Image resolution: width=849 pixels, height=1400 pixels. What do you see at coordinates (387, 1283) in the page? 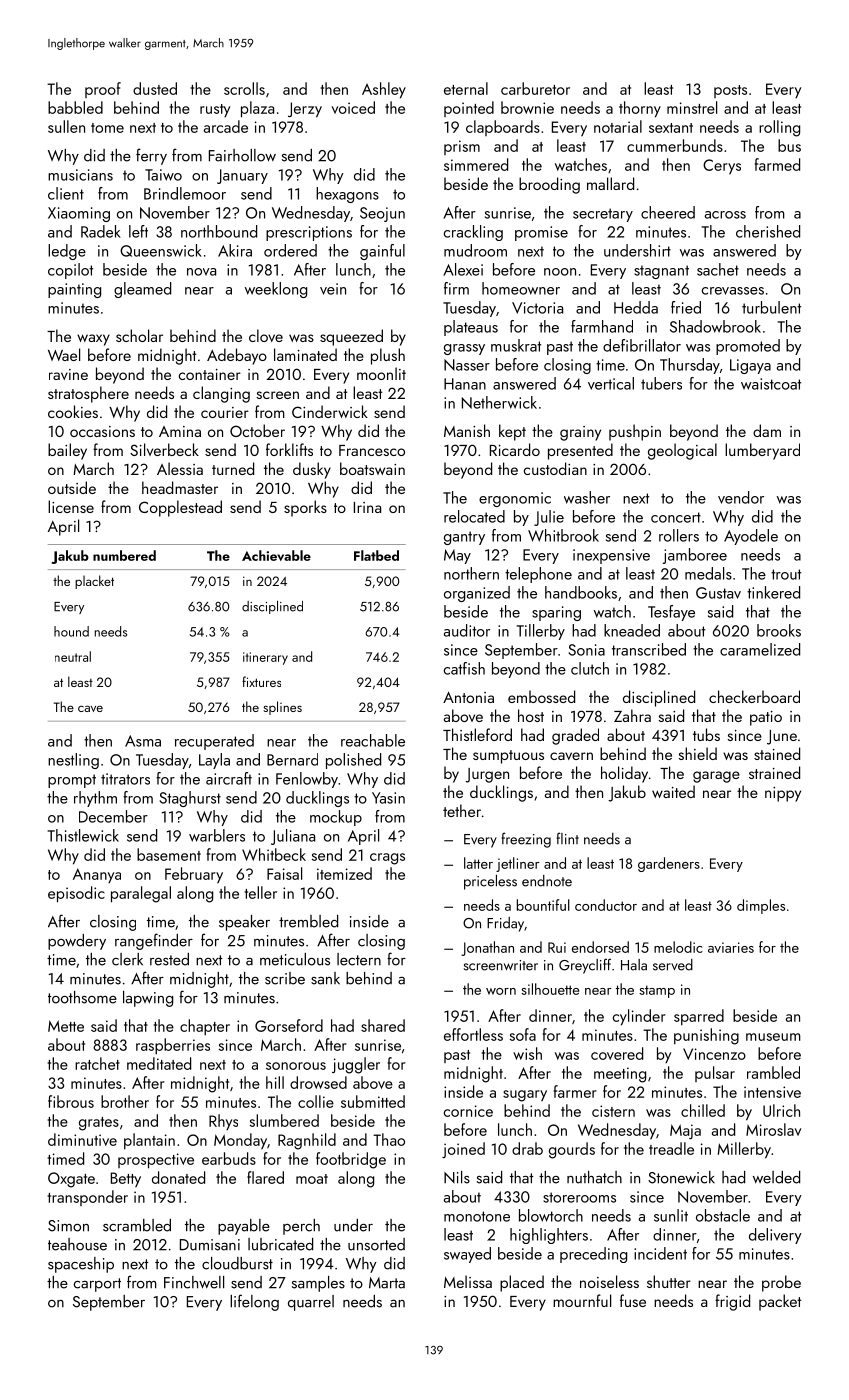
I see `Marta` at bounding box center [387, 1283].
